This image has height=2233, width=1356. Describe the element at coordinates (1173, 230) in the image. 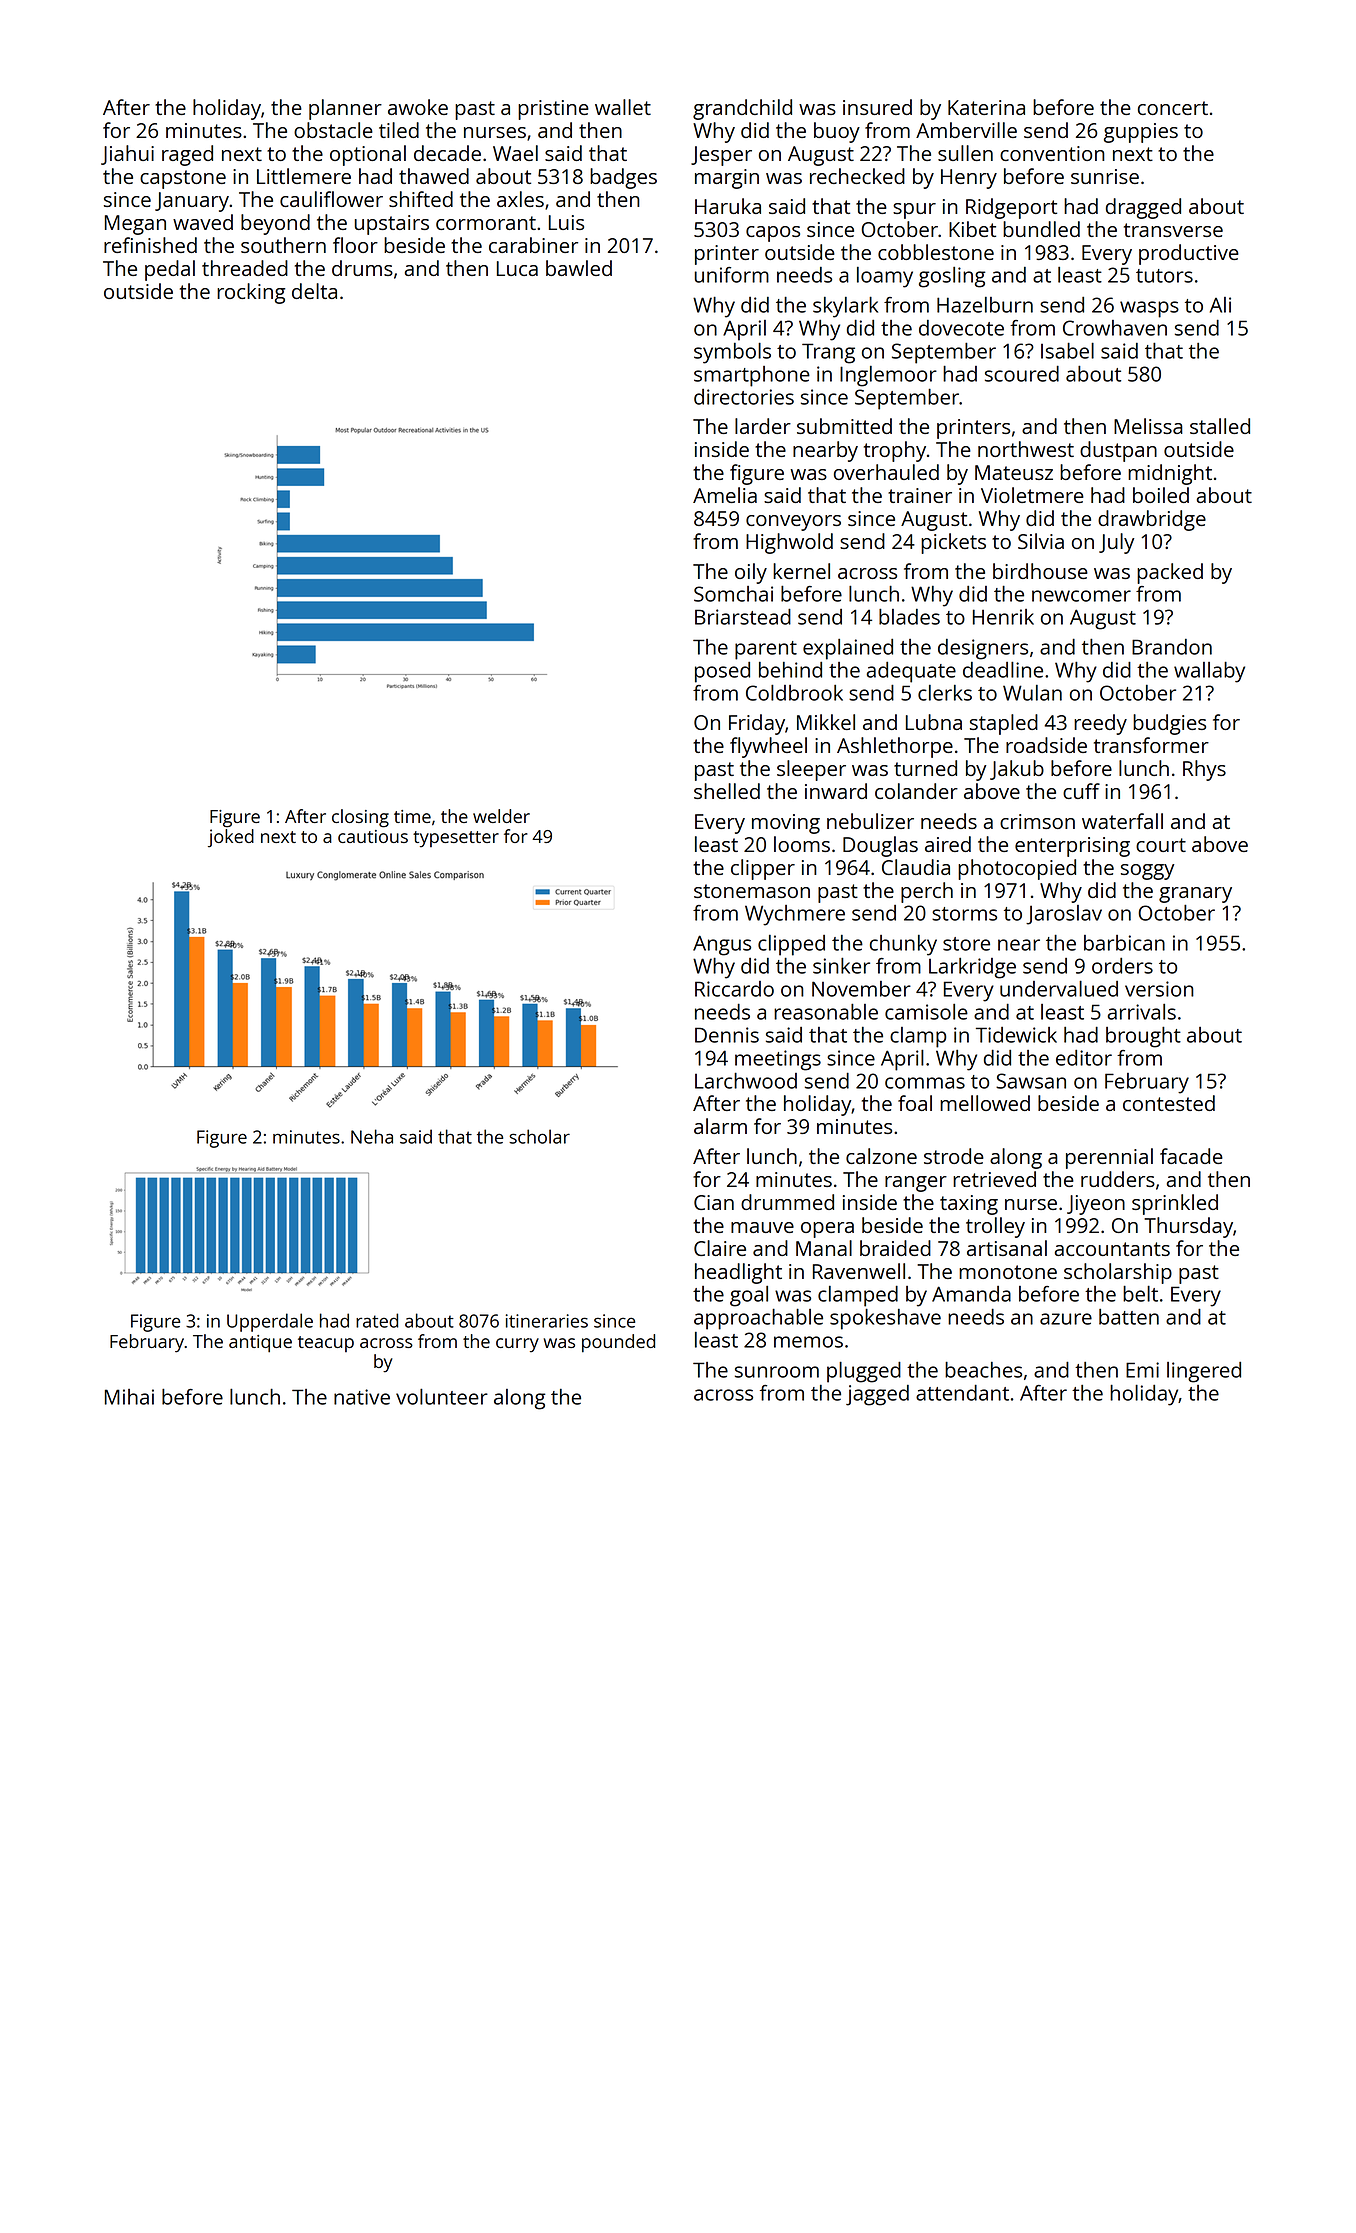

I see `transverse` at that location.
